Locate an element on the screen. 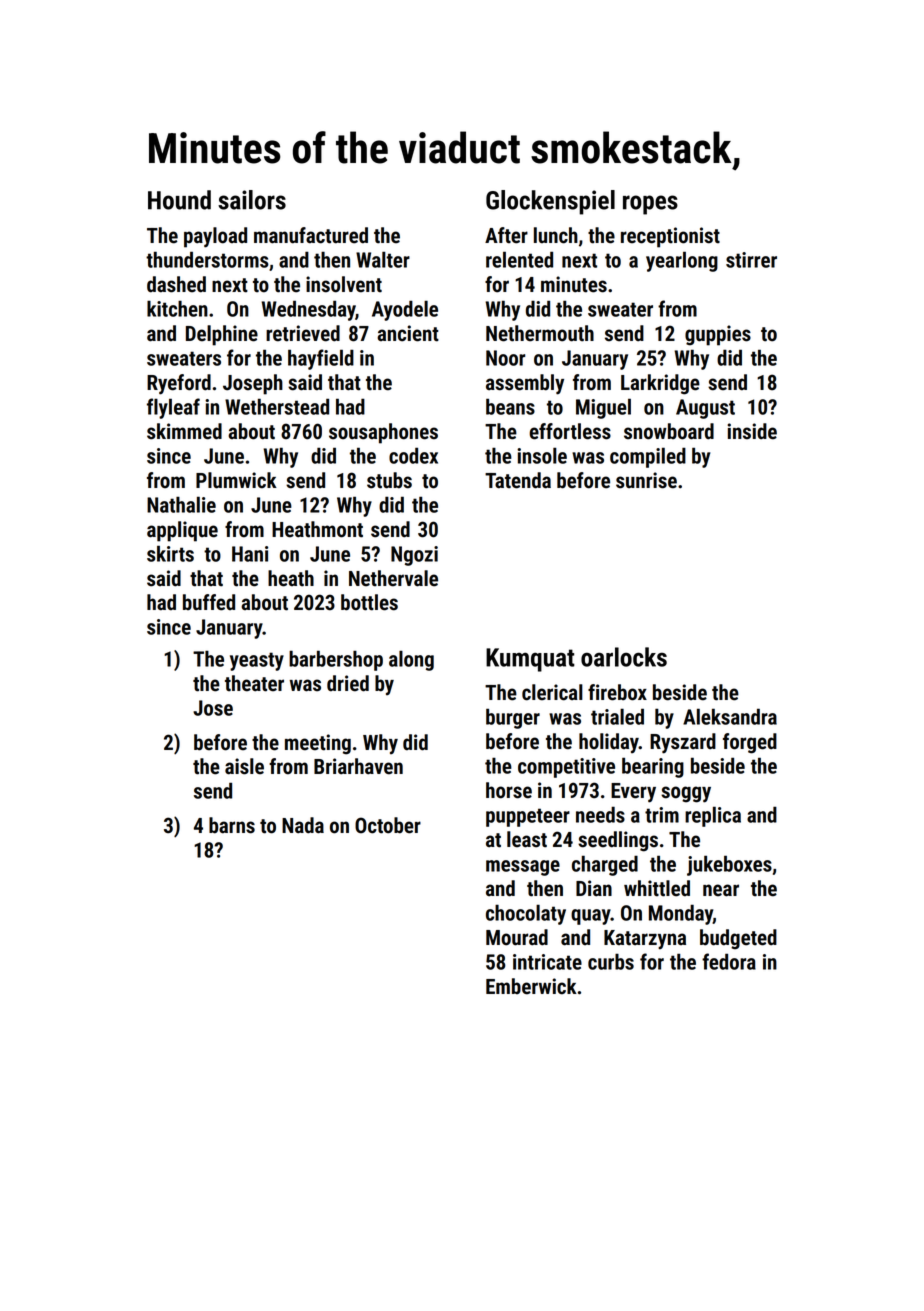 This screenshot has width=924, height=1311. Hani is located at coordinates (250, 554).
